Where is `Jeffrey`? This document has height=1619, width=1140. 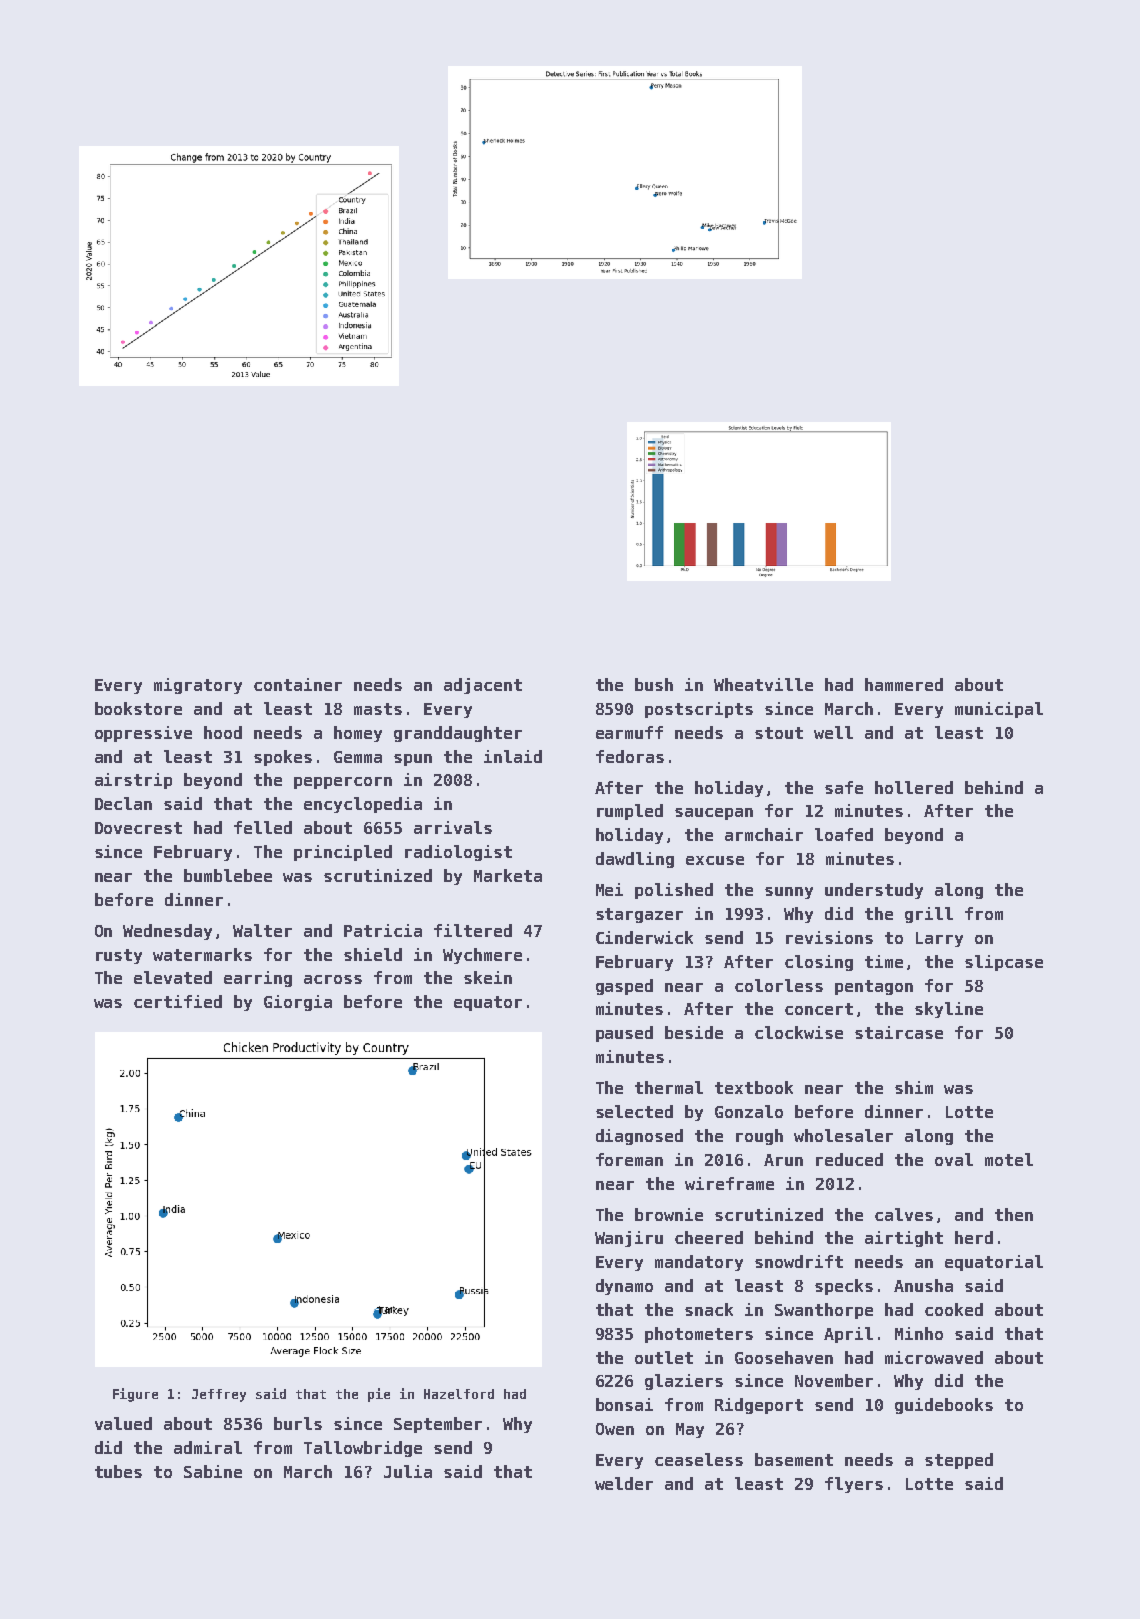 Jeffrey is located at coordinates (219, 1395).
